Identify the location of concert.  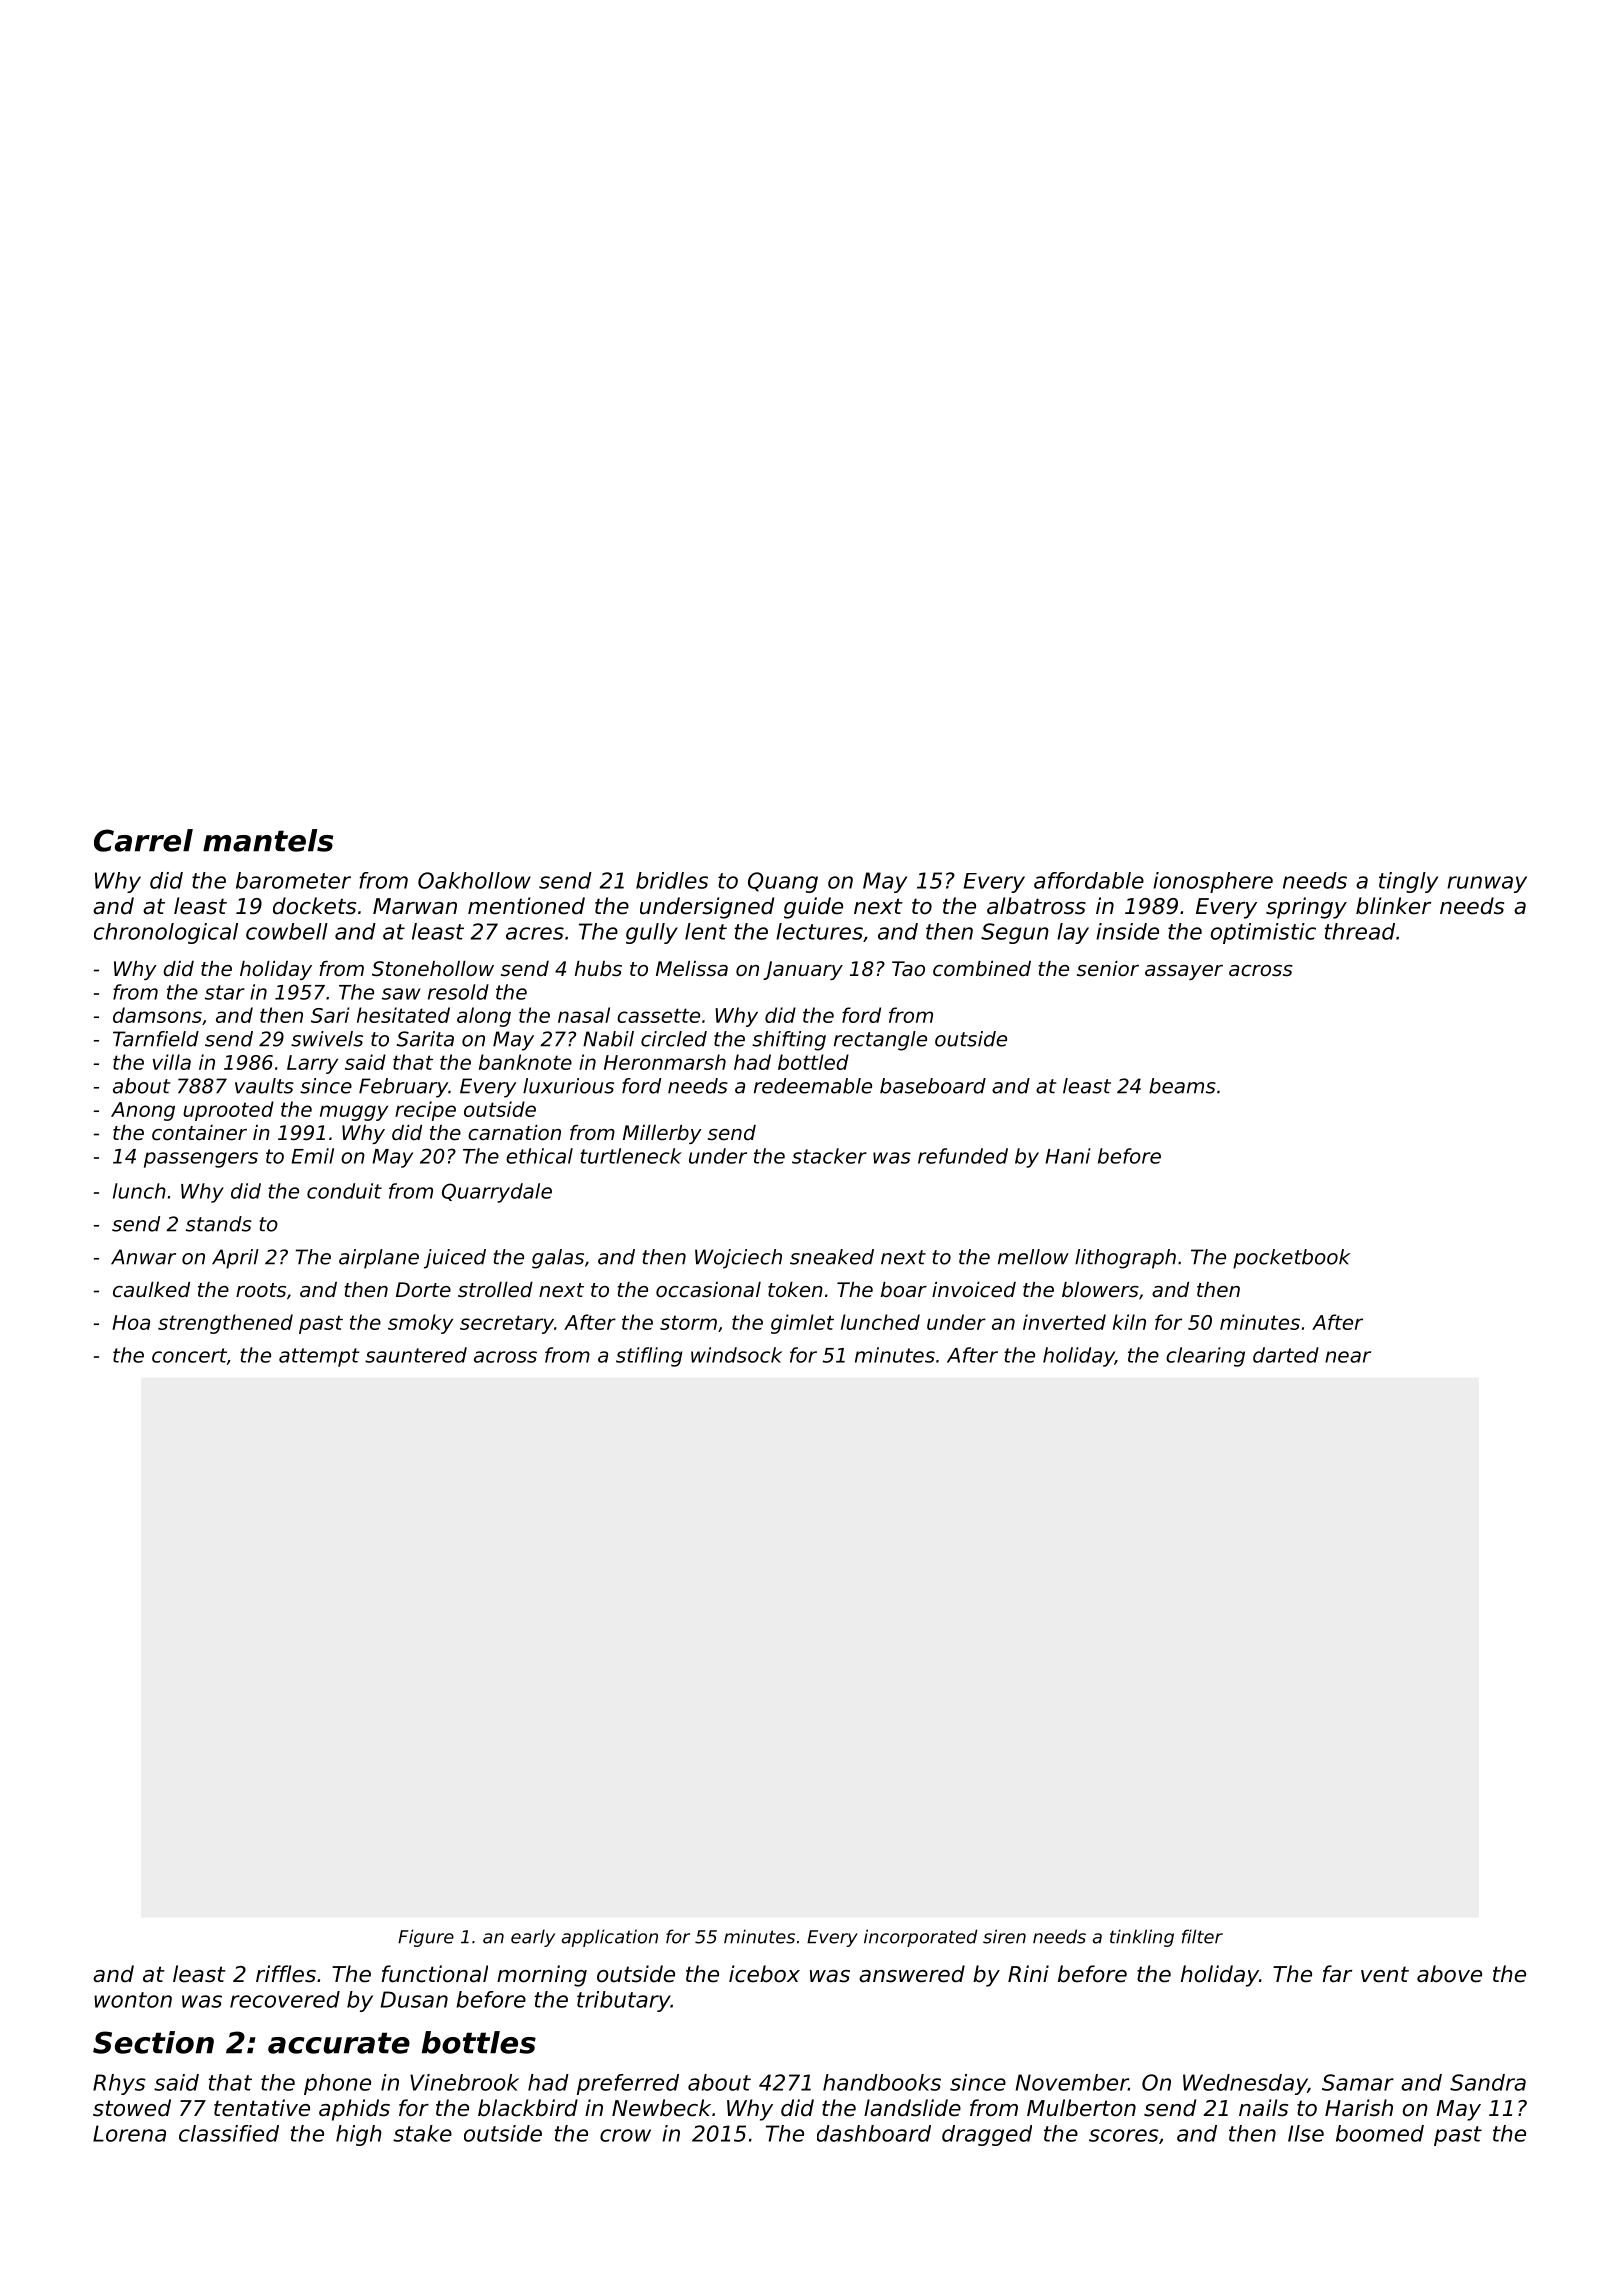
(189, 1355).
